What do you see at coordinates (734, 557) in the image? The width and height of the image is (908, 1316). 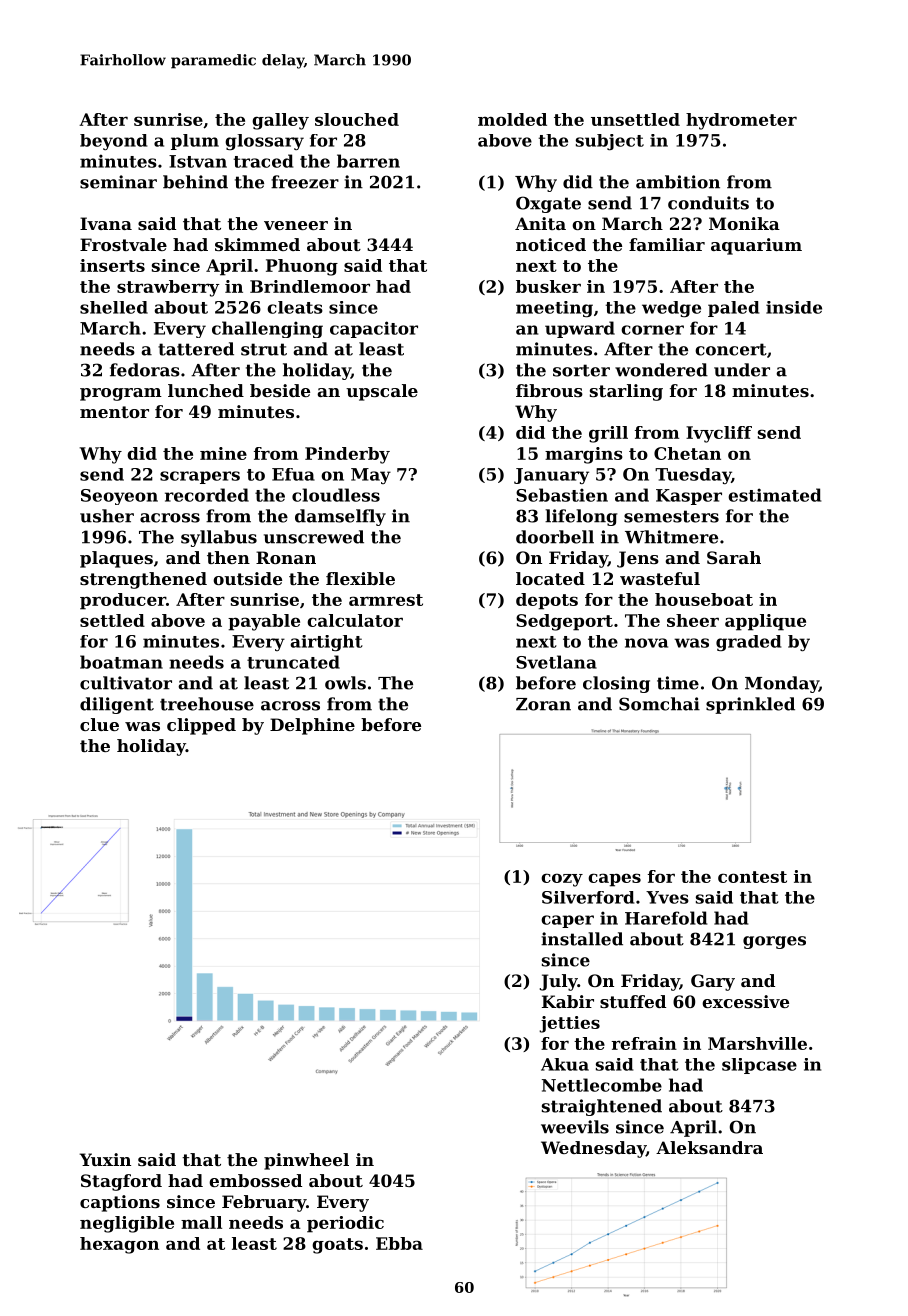 I see `Sarah` at bounding box center [734, 557].
